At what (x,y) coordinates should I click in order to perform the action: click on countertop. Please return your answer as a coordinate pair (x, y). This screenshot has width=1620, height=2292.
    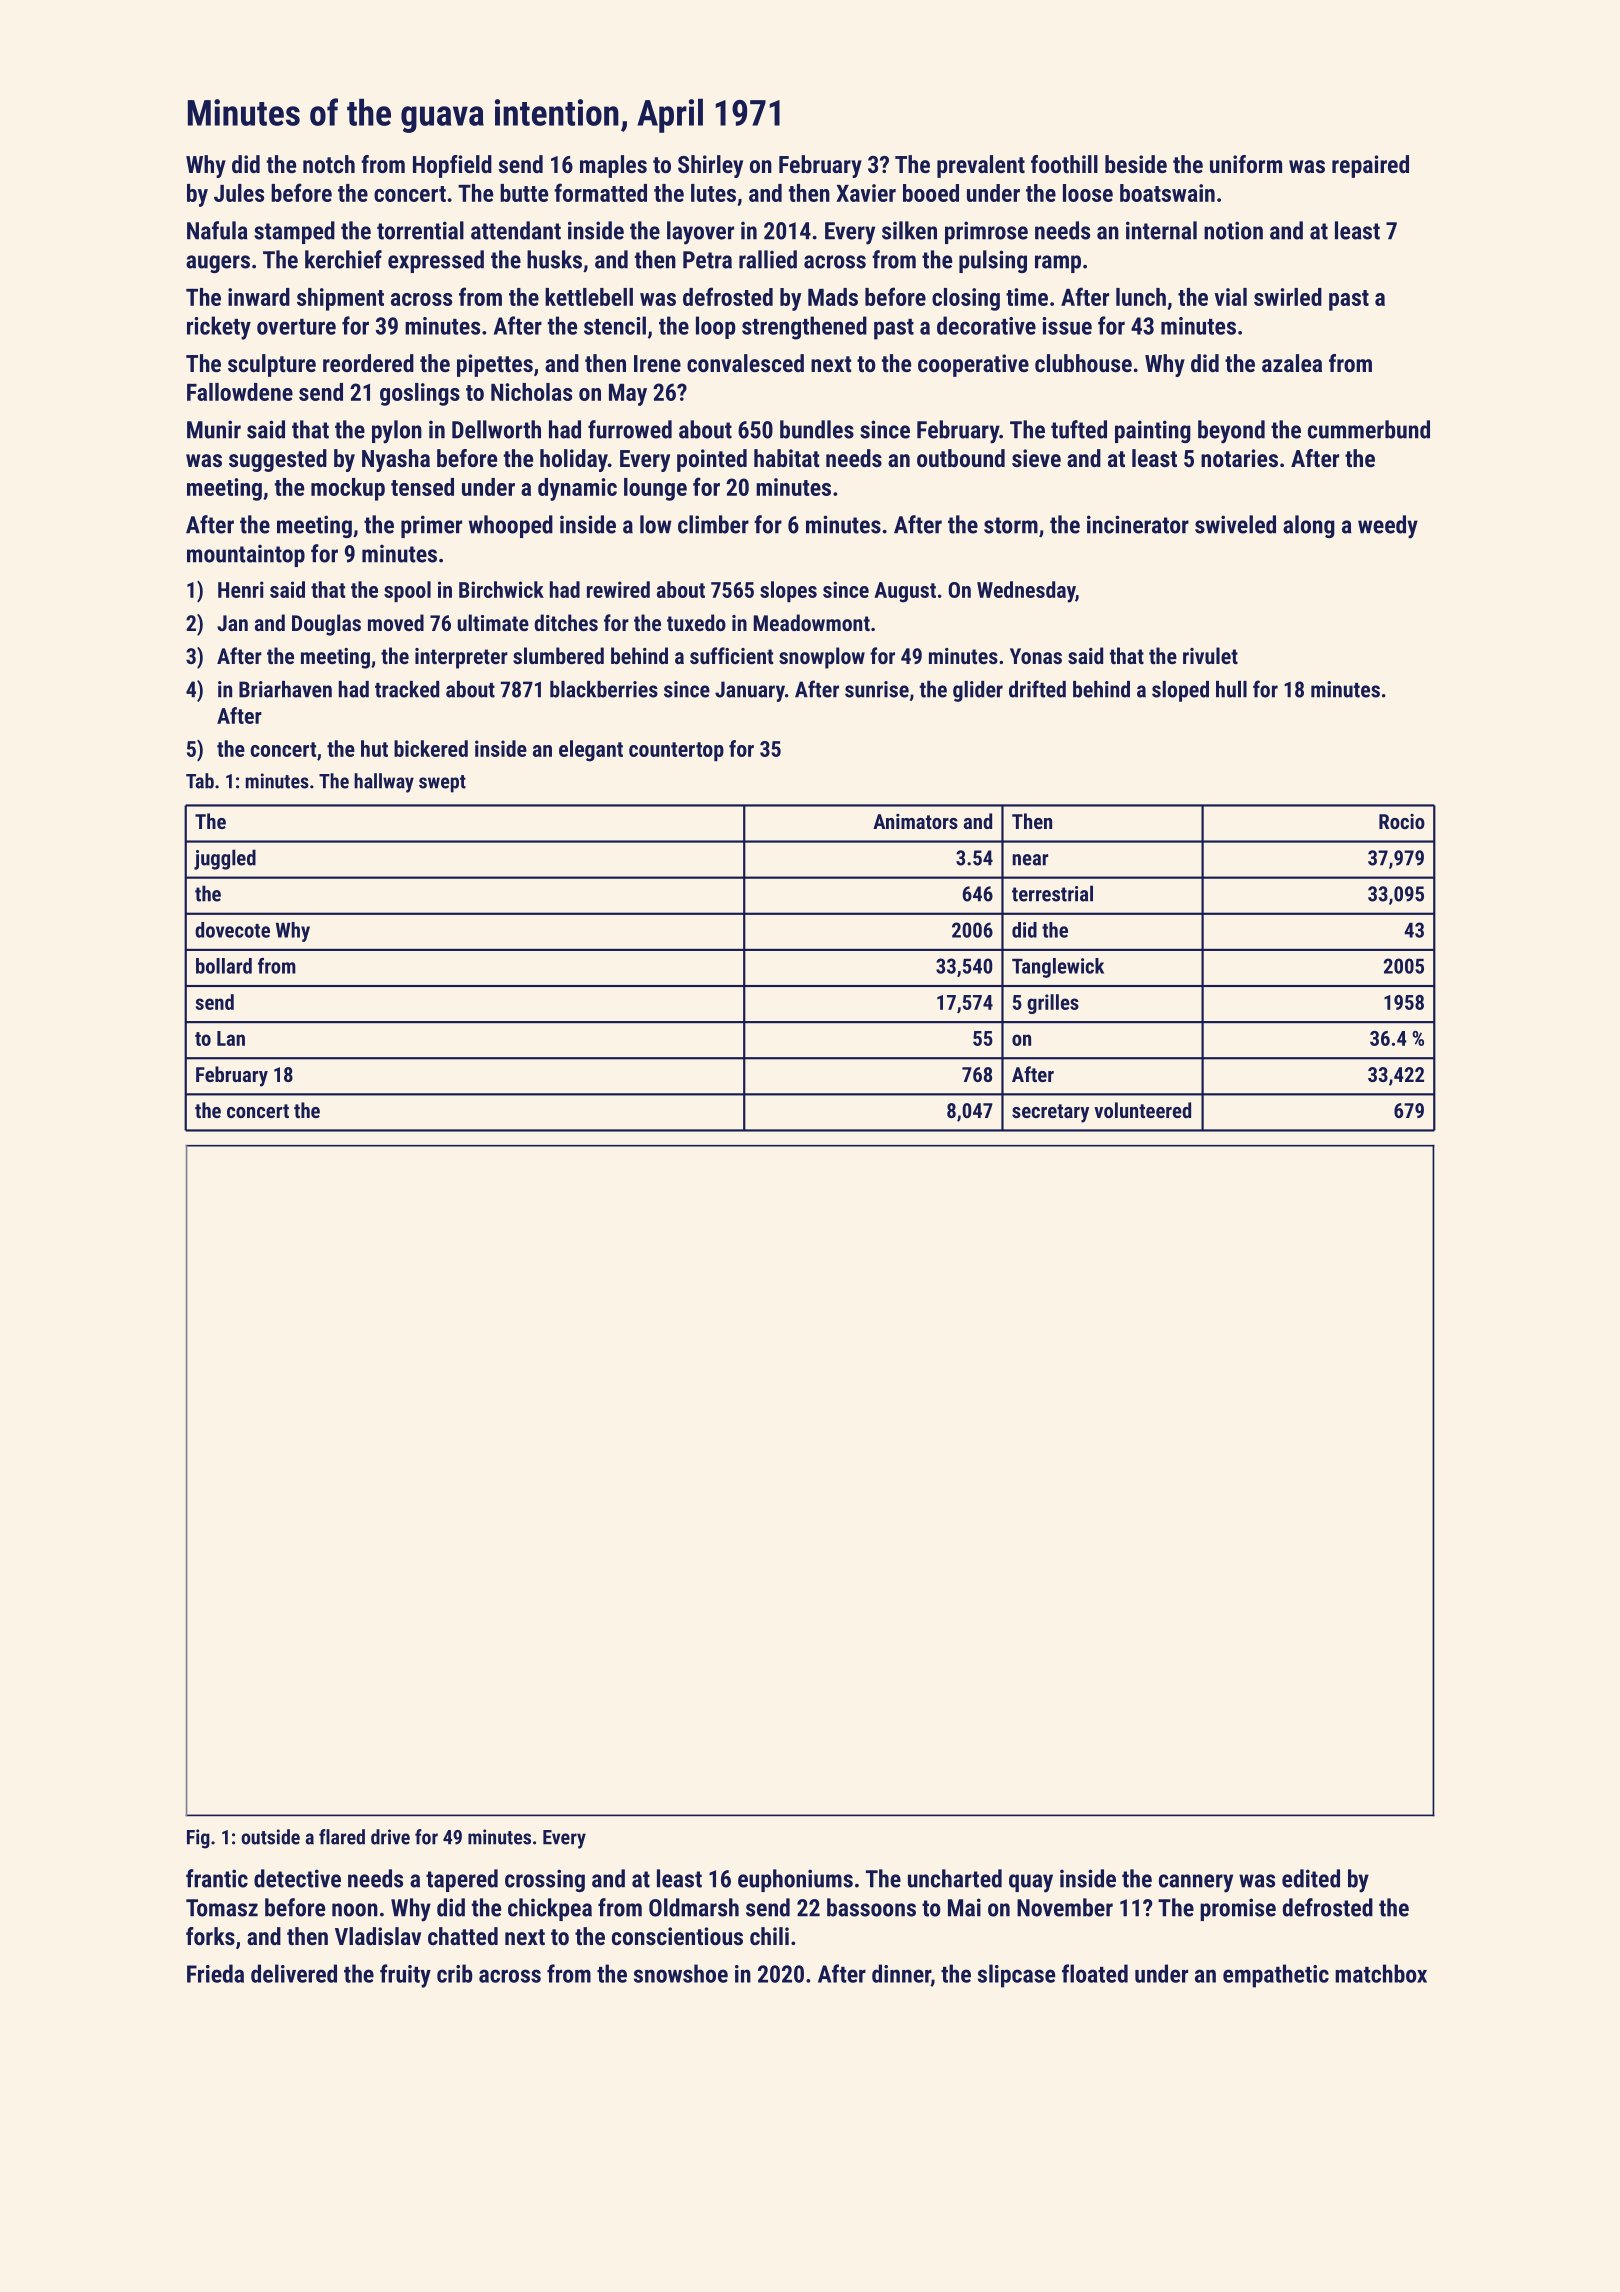
    Looking at the image, I should click on (676, 751).
